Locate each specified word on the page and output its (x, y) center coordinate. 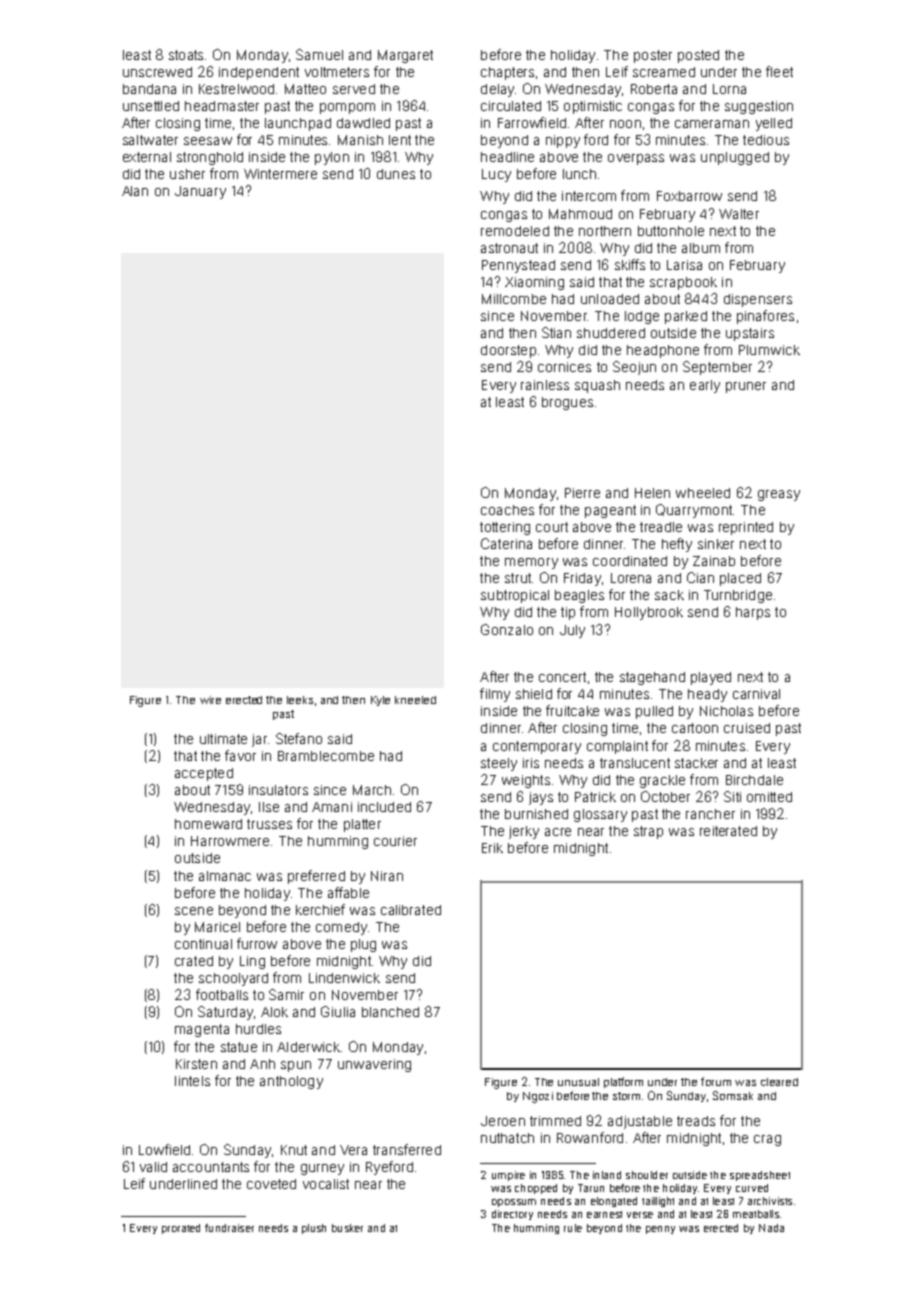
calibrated (411, 910)
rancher (710, 814)
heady (707, 695)
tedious (766, 140)
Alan (135, 191)
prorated (181, 1229)
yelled (774, 124)
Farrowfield (532, 122)
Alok (274, 1012)
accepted (204, 774)
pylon (332, 158)
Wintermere (280, 174)
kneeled (415, 700)
